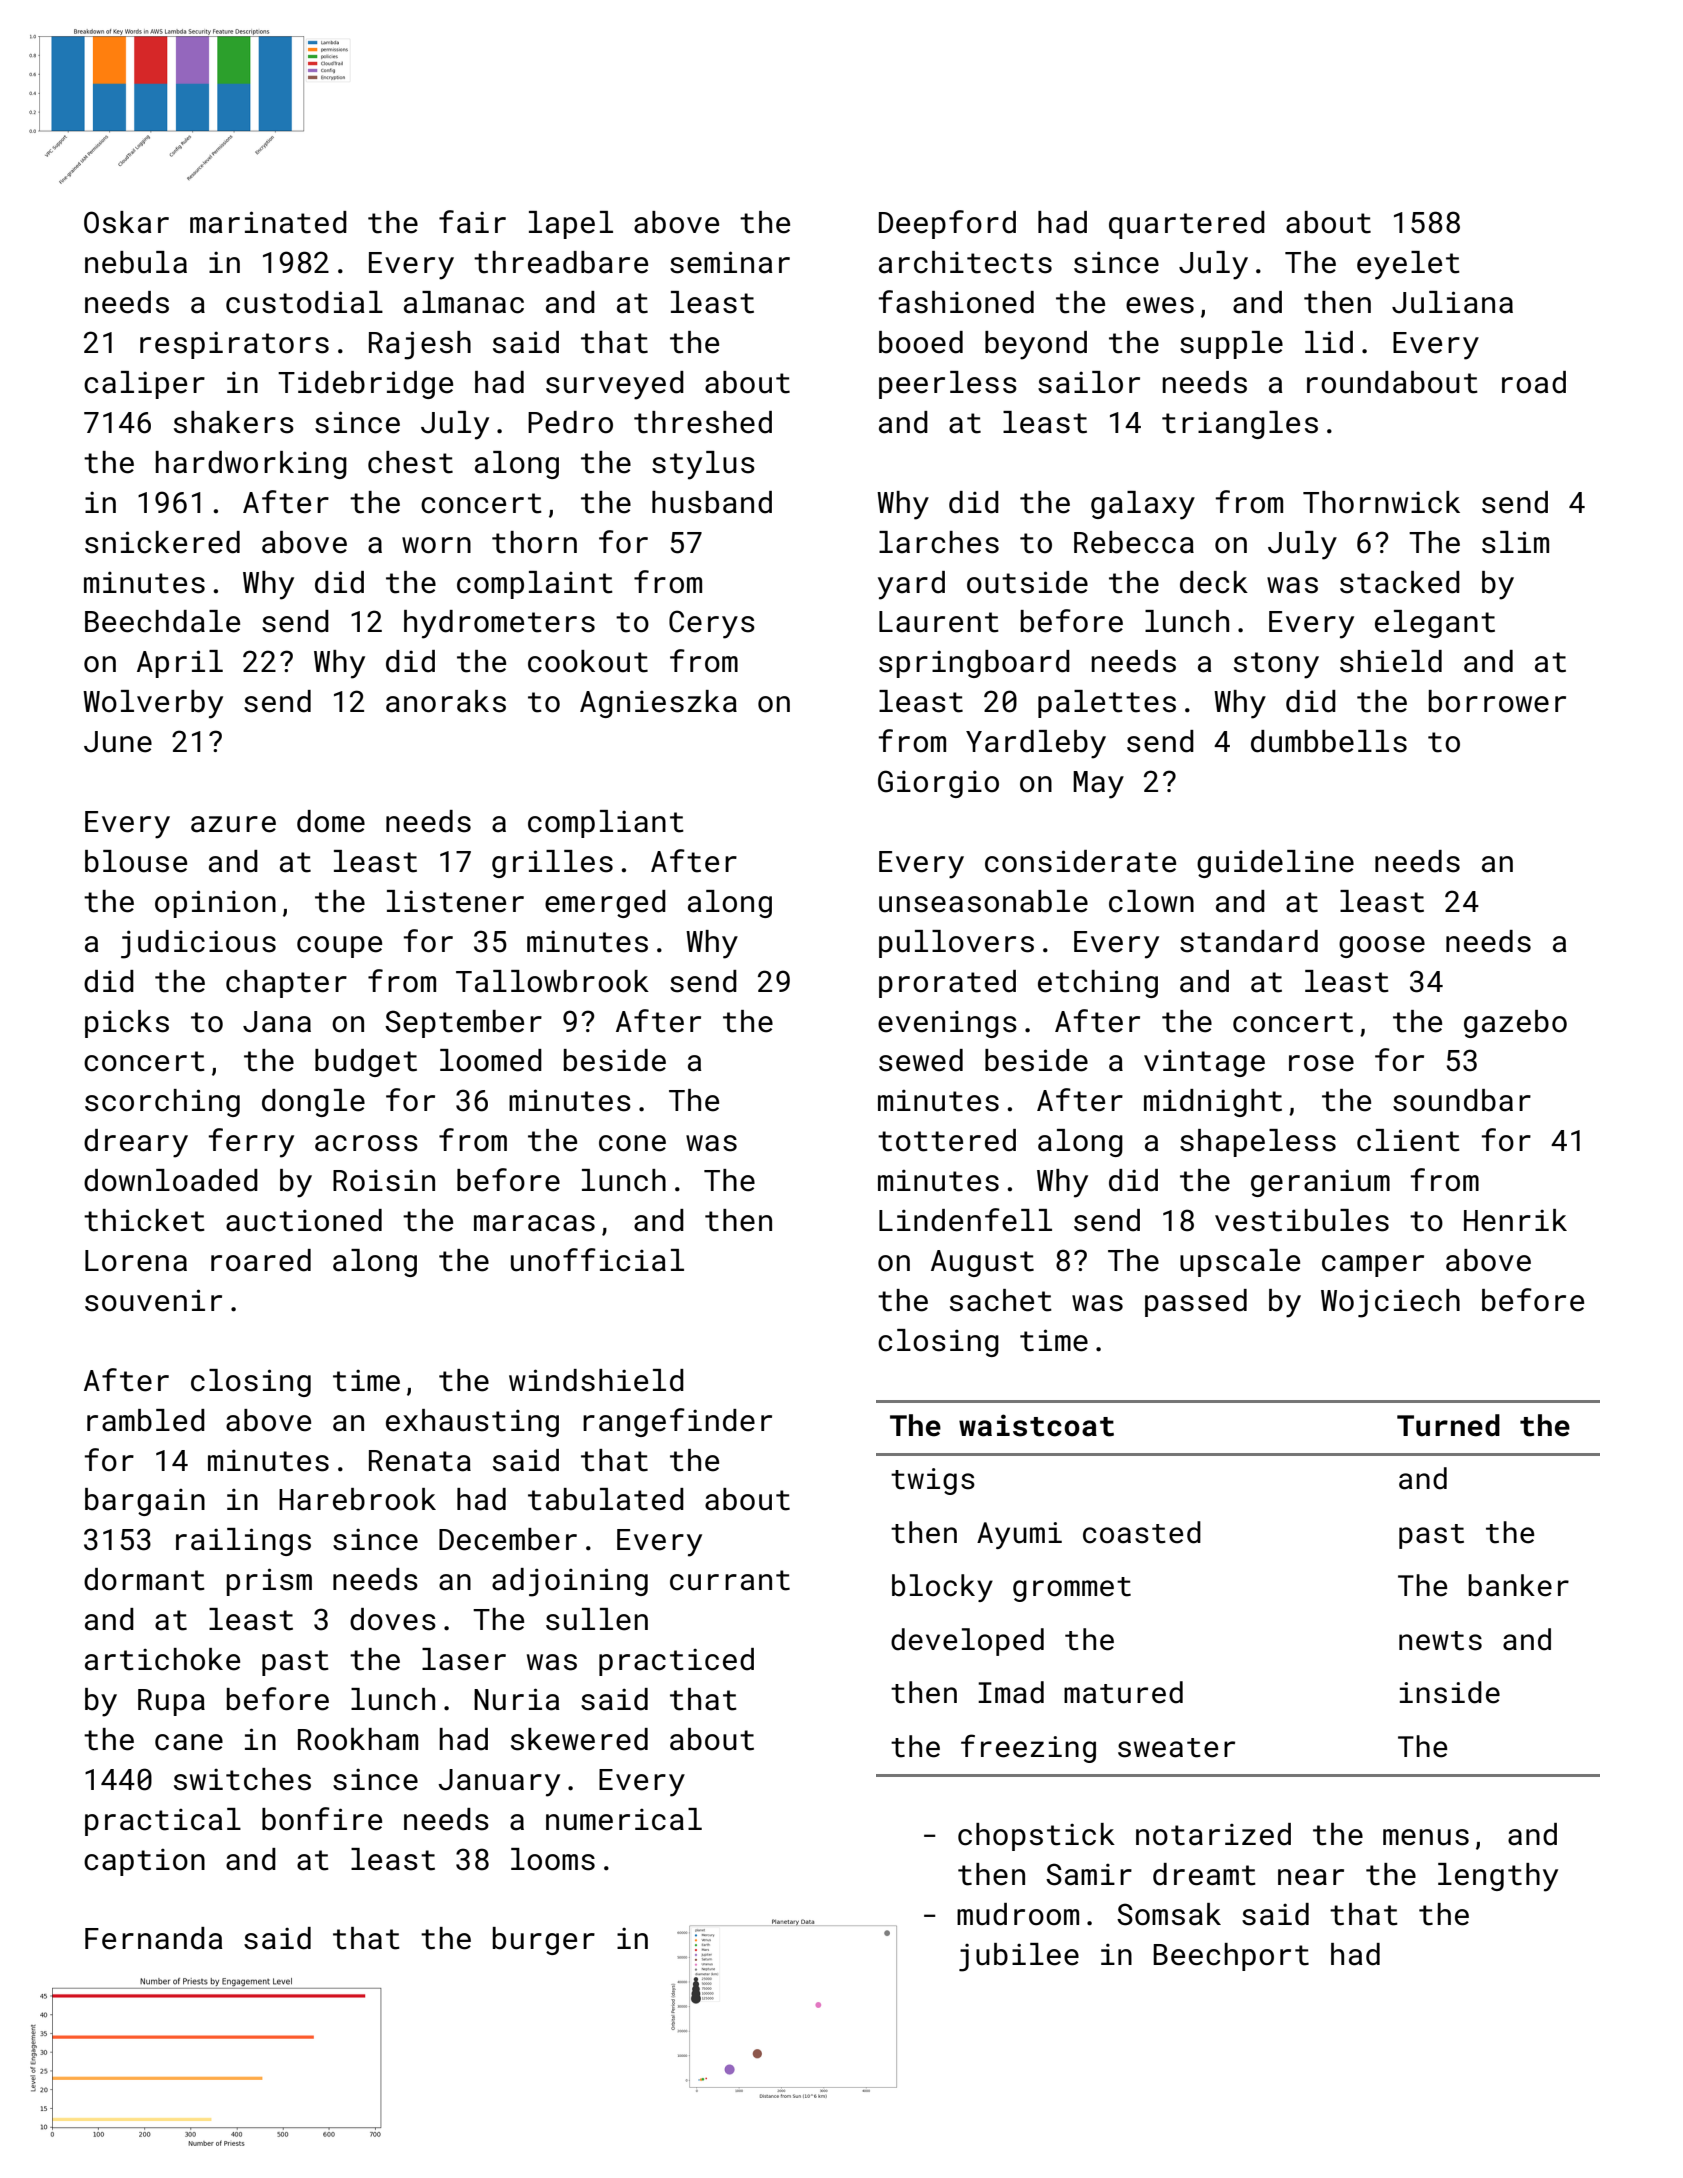  I want to click on Rebecca, so click(1134, 542).
